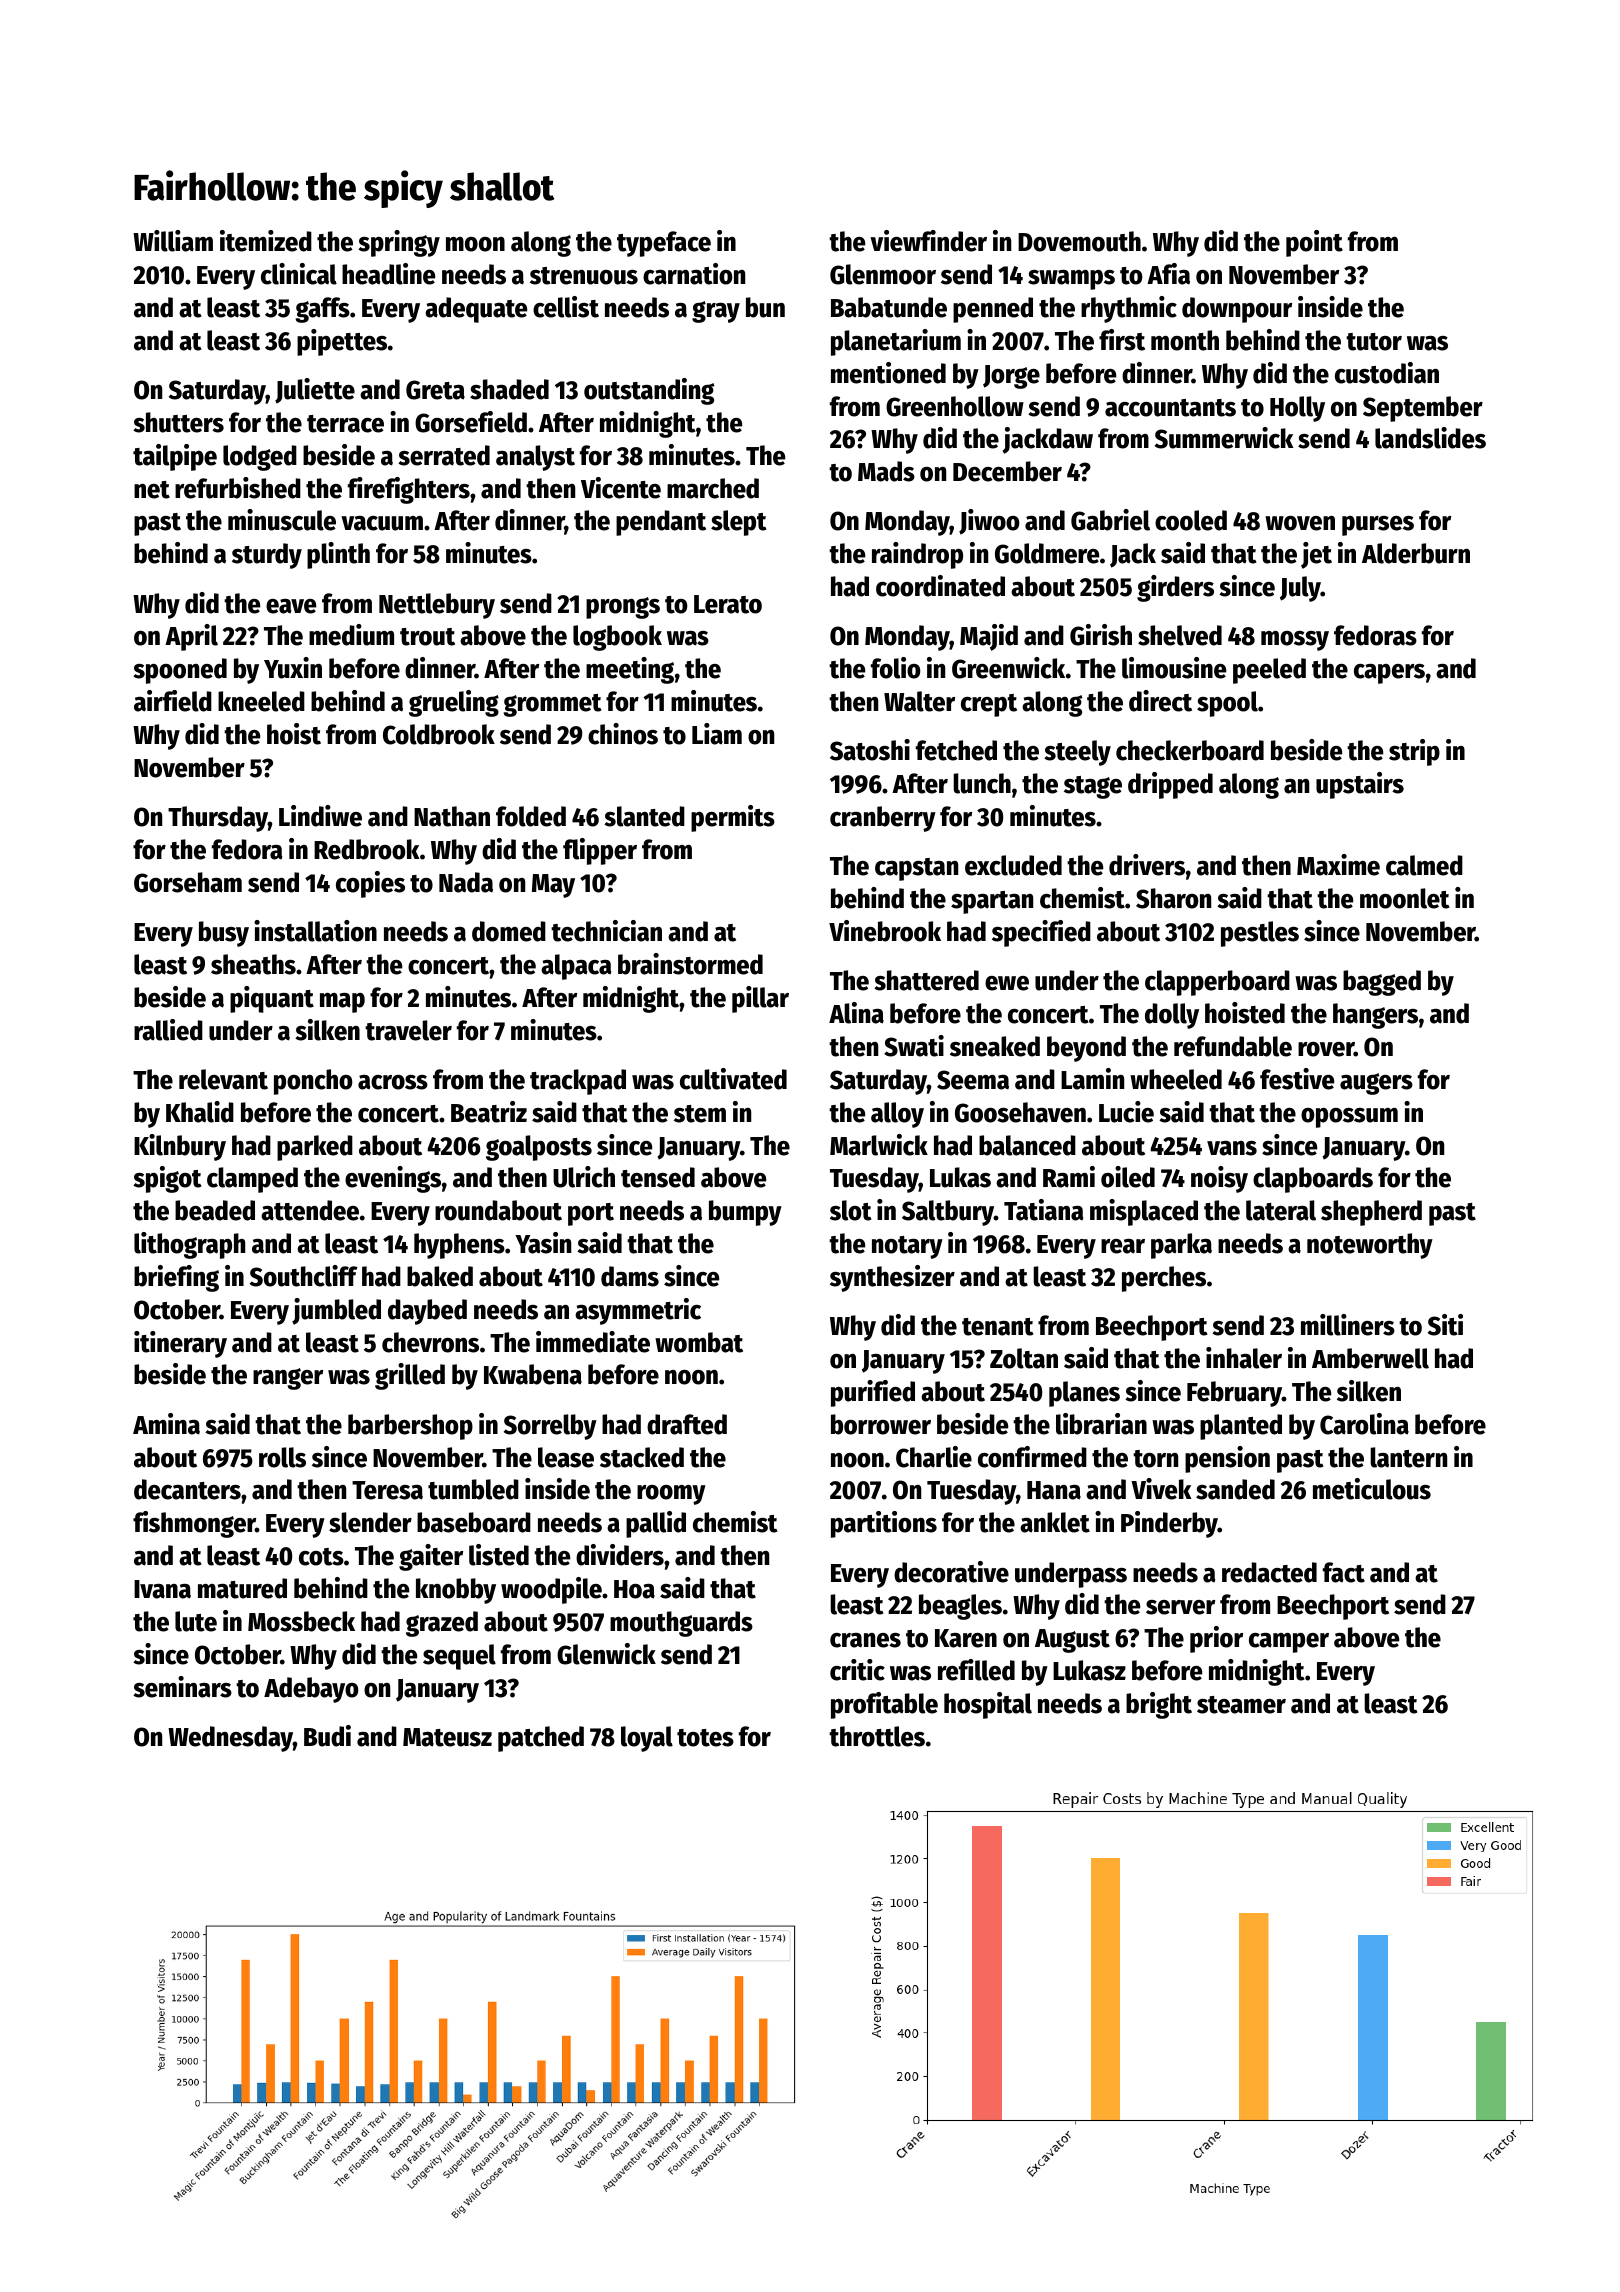 The width and height of the document is (1620, 2292). I want to click on balanced, so click(1027, 1145).
